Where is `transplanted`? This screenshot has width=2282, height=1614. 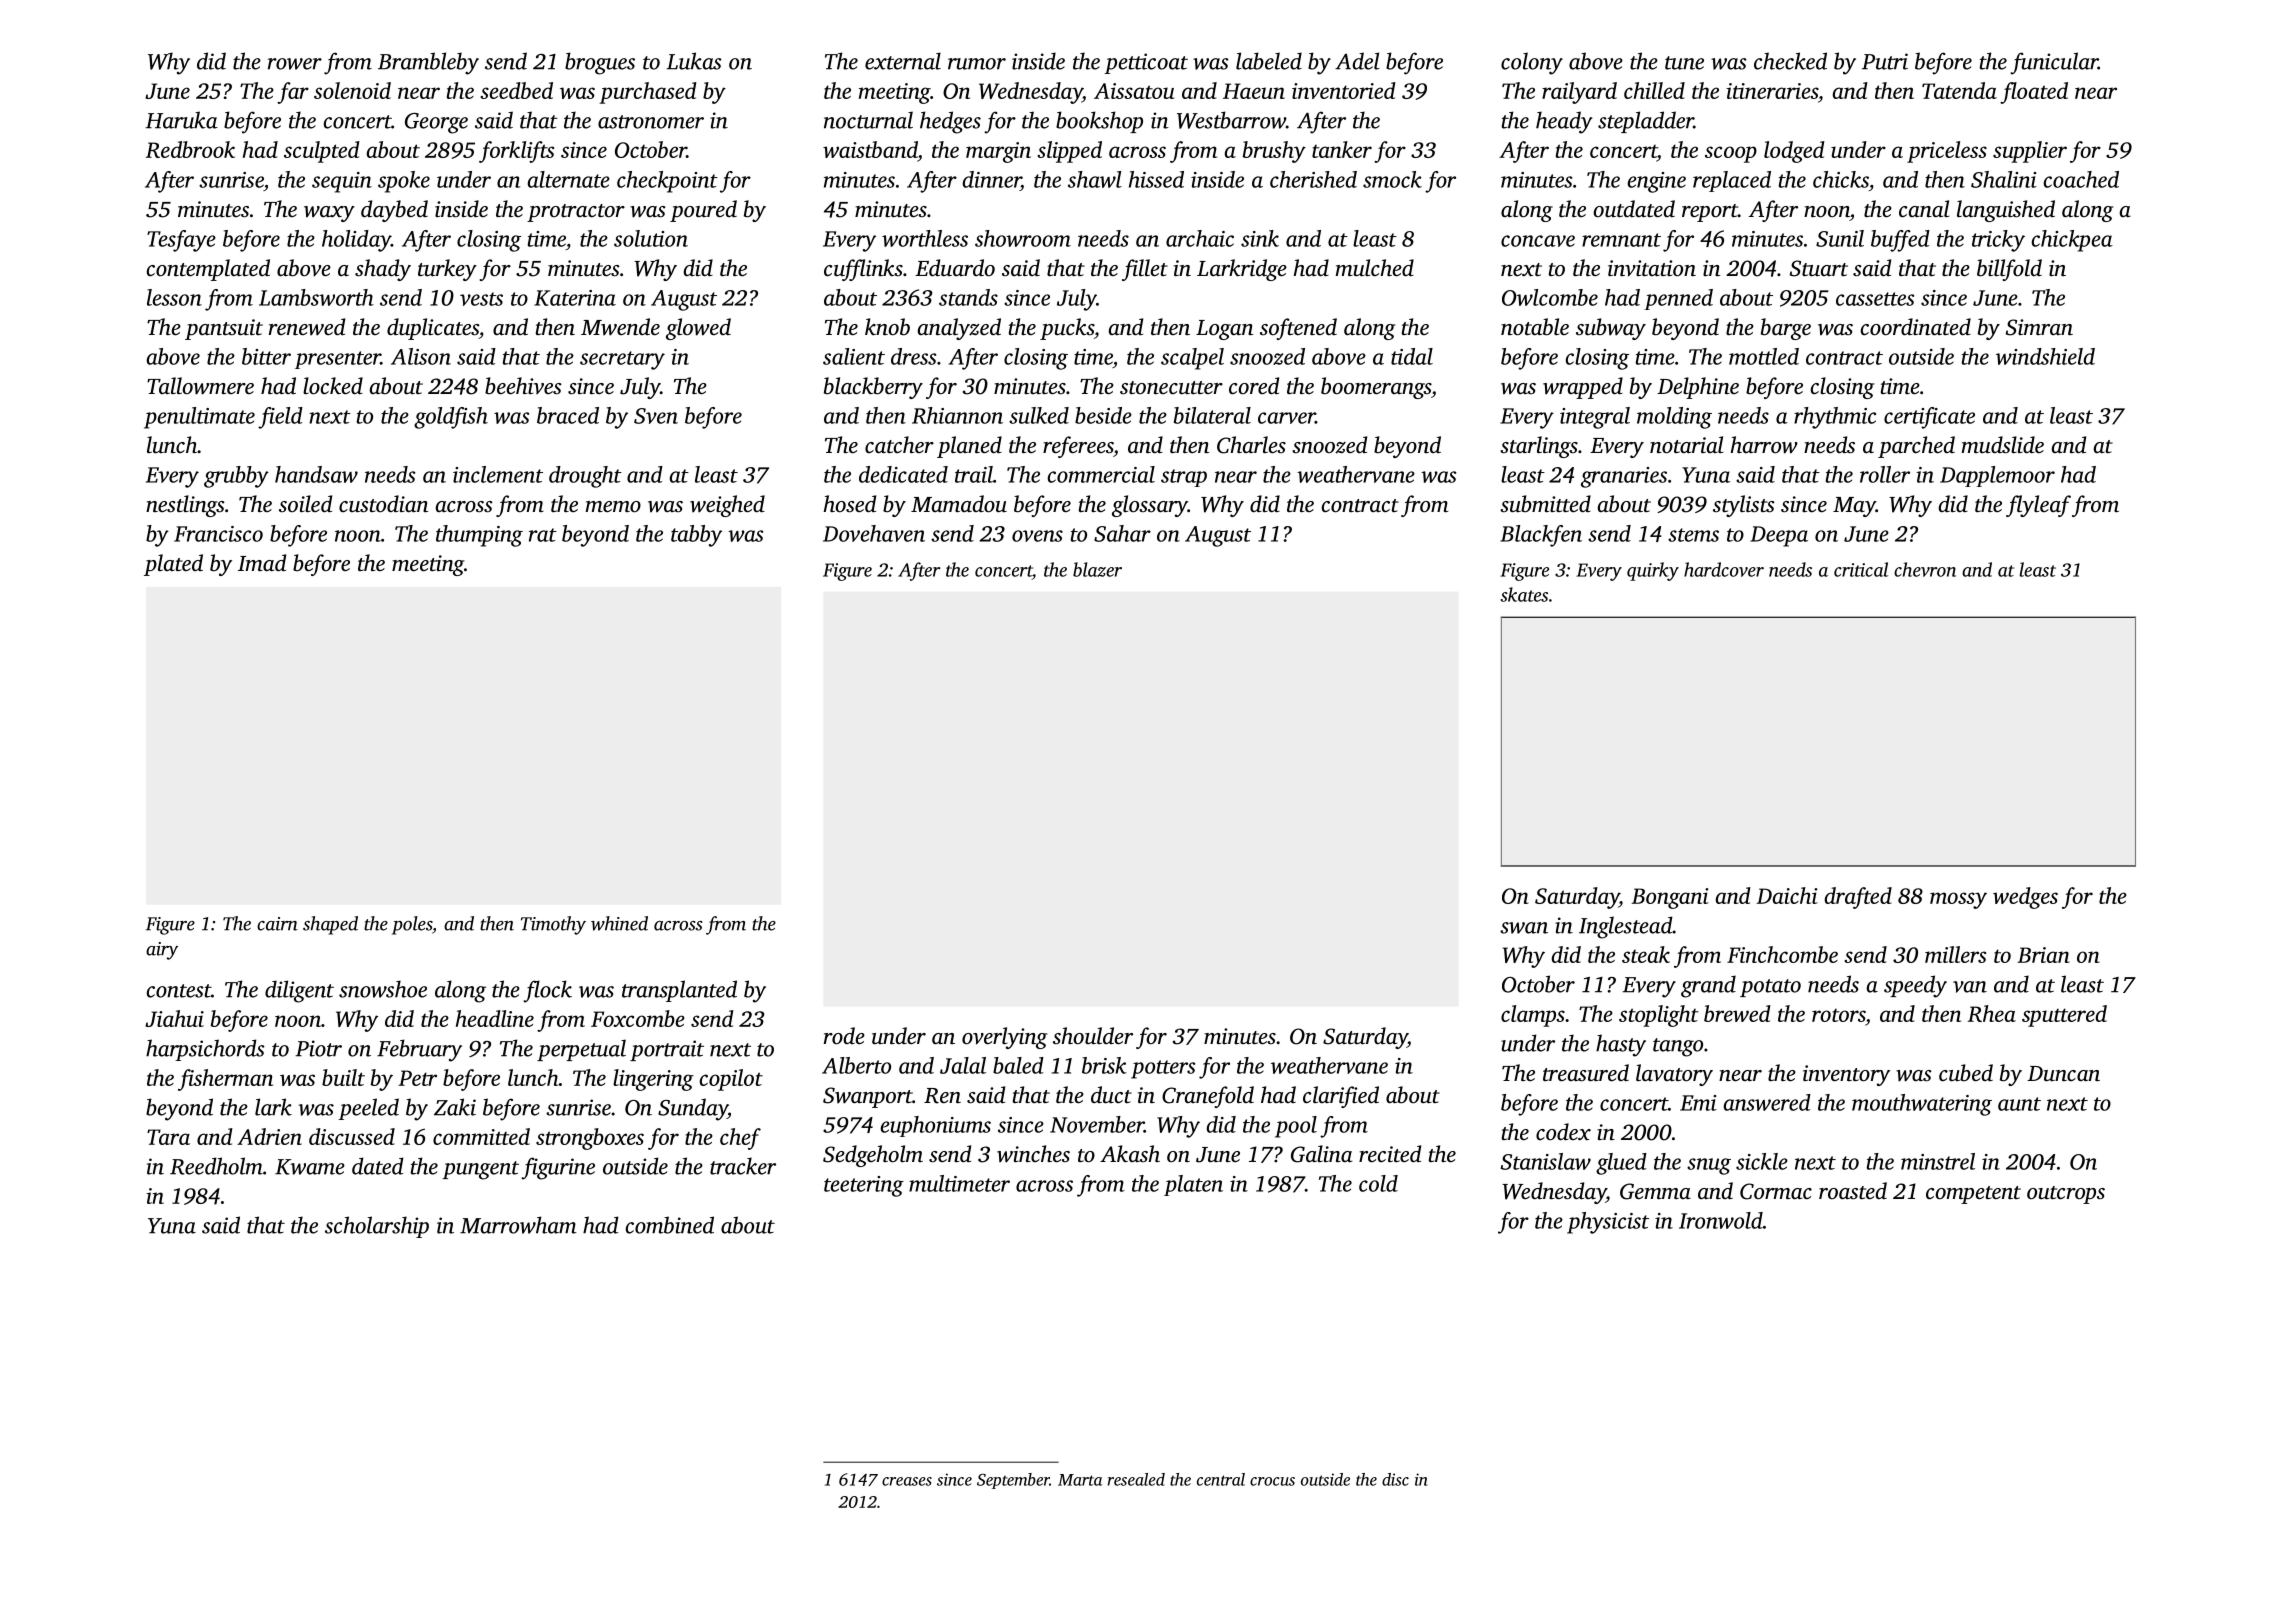 transplanted is located at coordinates (679, 991).
